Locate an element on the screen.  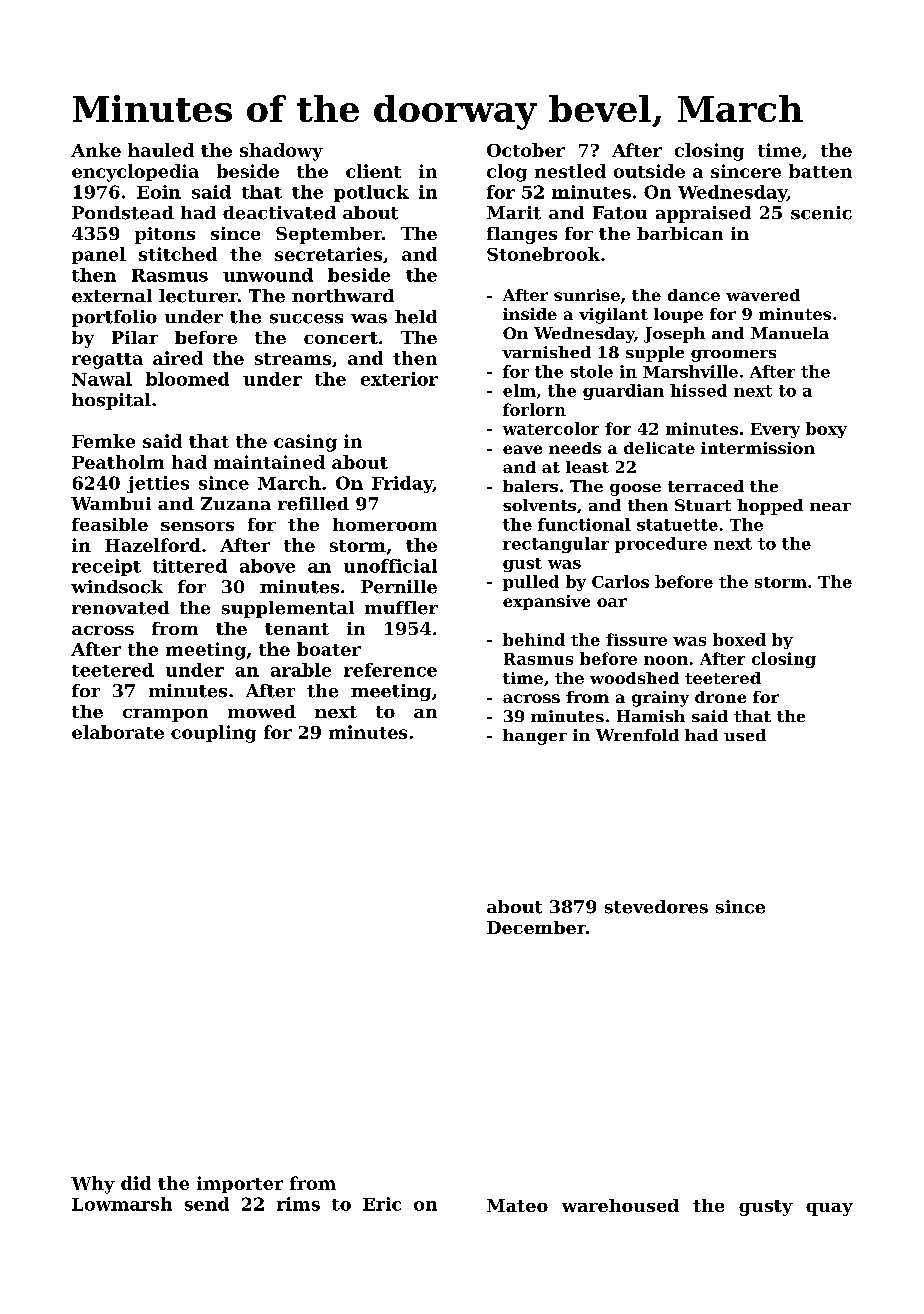
December is located at coordinates (536, 927).
